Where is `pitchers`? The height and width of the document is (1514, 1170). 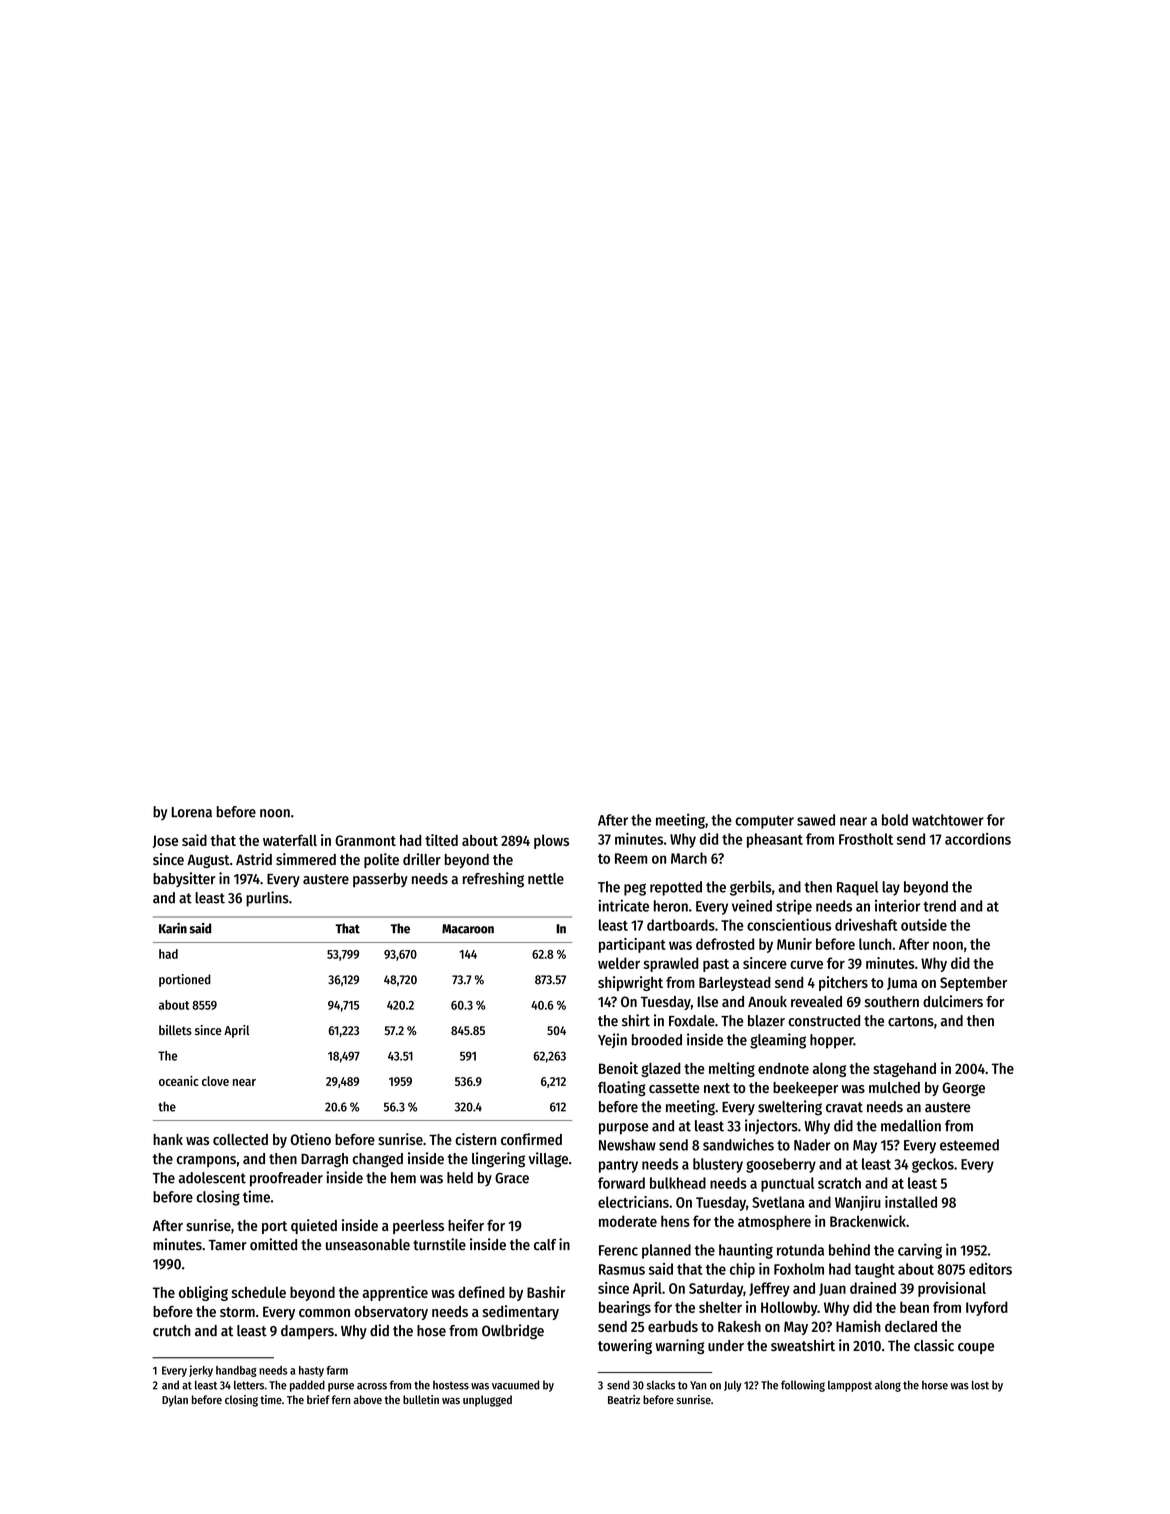
pitchers is located at coordinates (843, 983).
